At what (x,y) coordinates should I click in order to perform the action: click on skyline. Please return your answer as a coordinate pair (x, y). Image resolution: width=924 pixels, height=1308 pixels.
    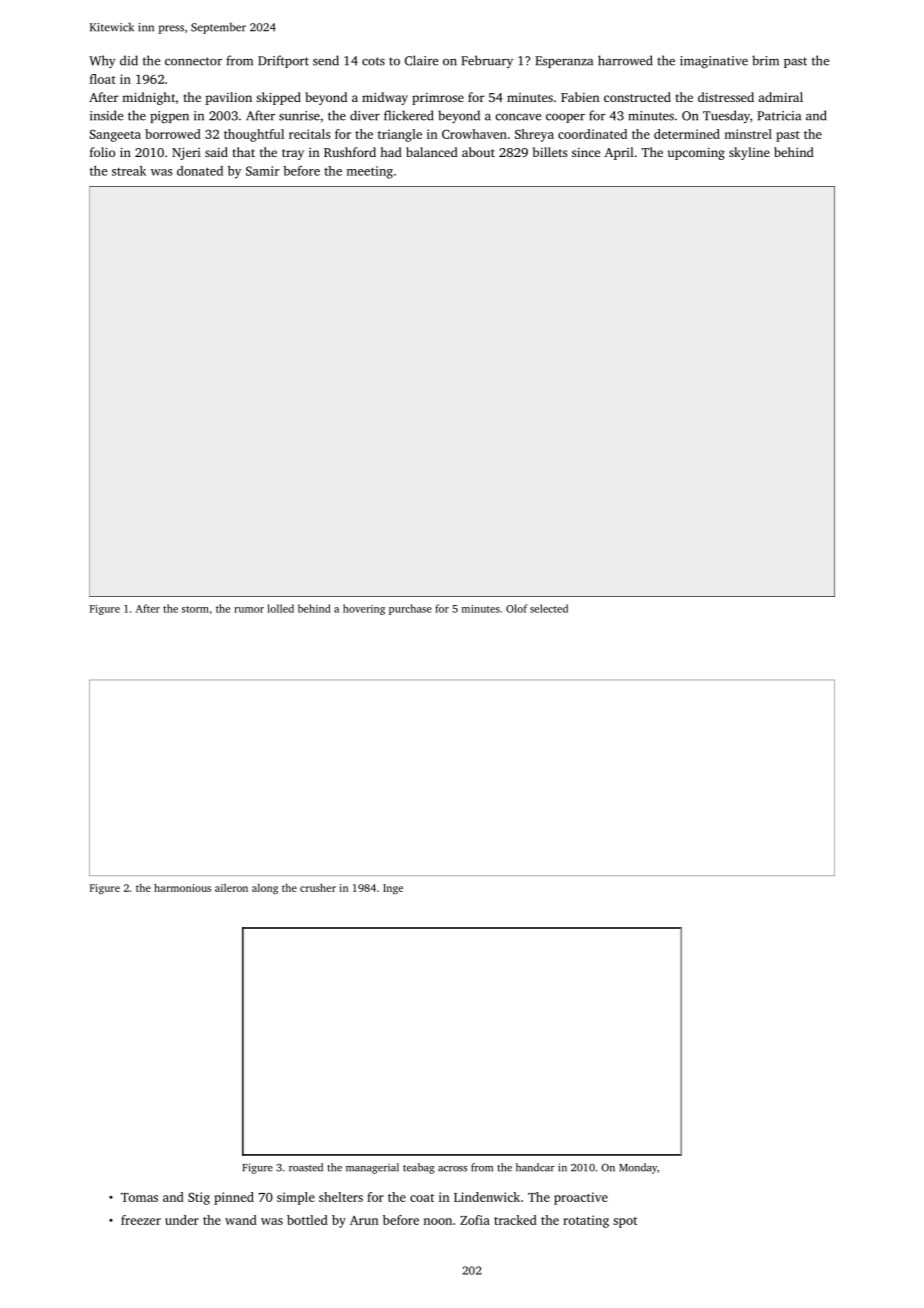
    Looking at the image, I should click on (749, 153).
